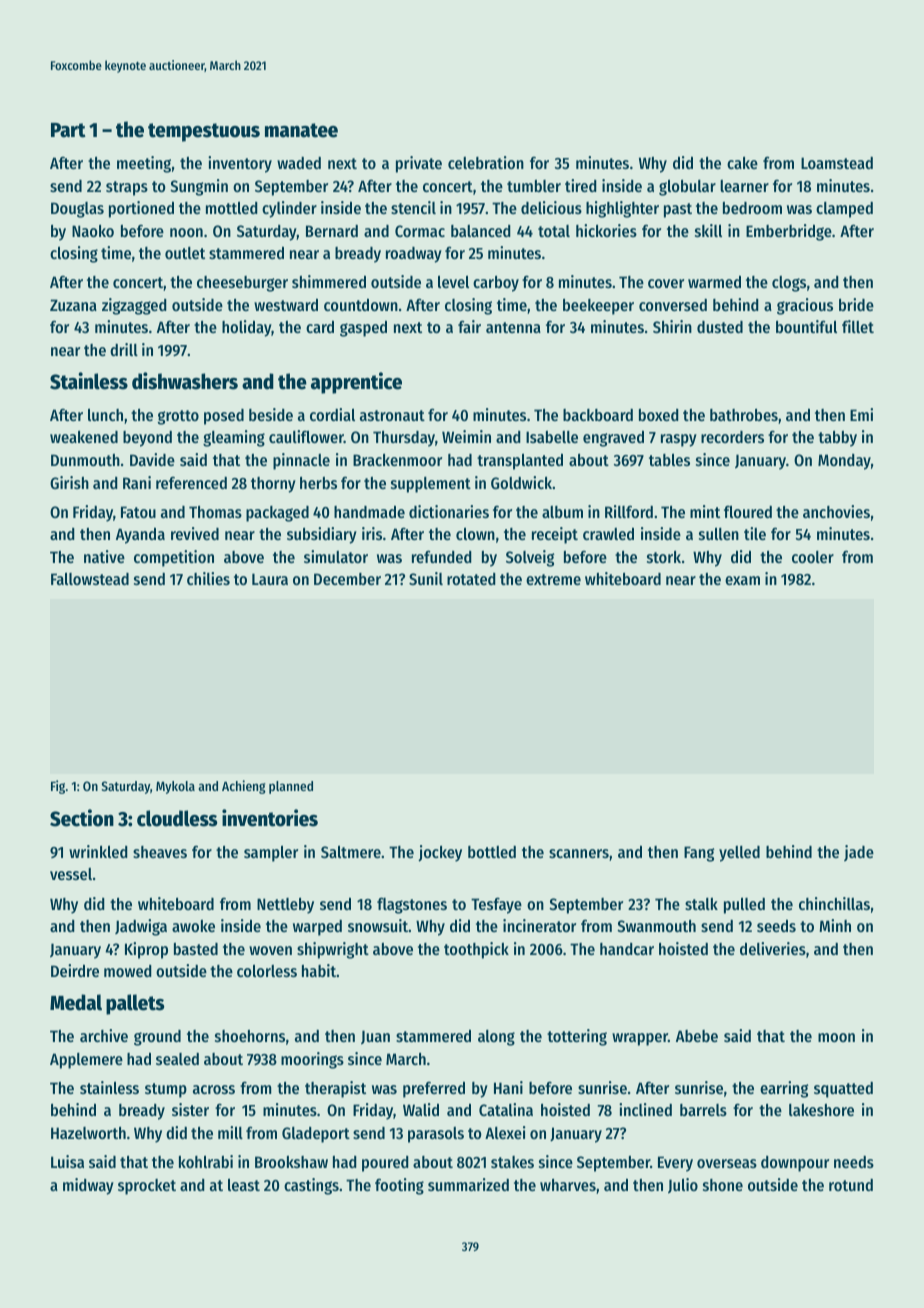  What do you see at coordinates (656, 926) in the page?
I see `Swanmouth` at bounding box center [656, 926].
